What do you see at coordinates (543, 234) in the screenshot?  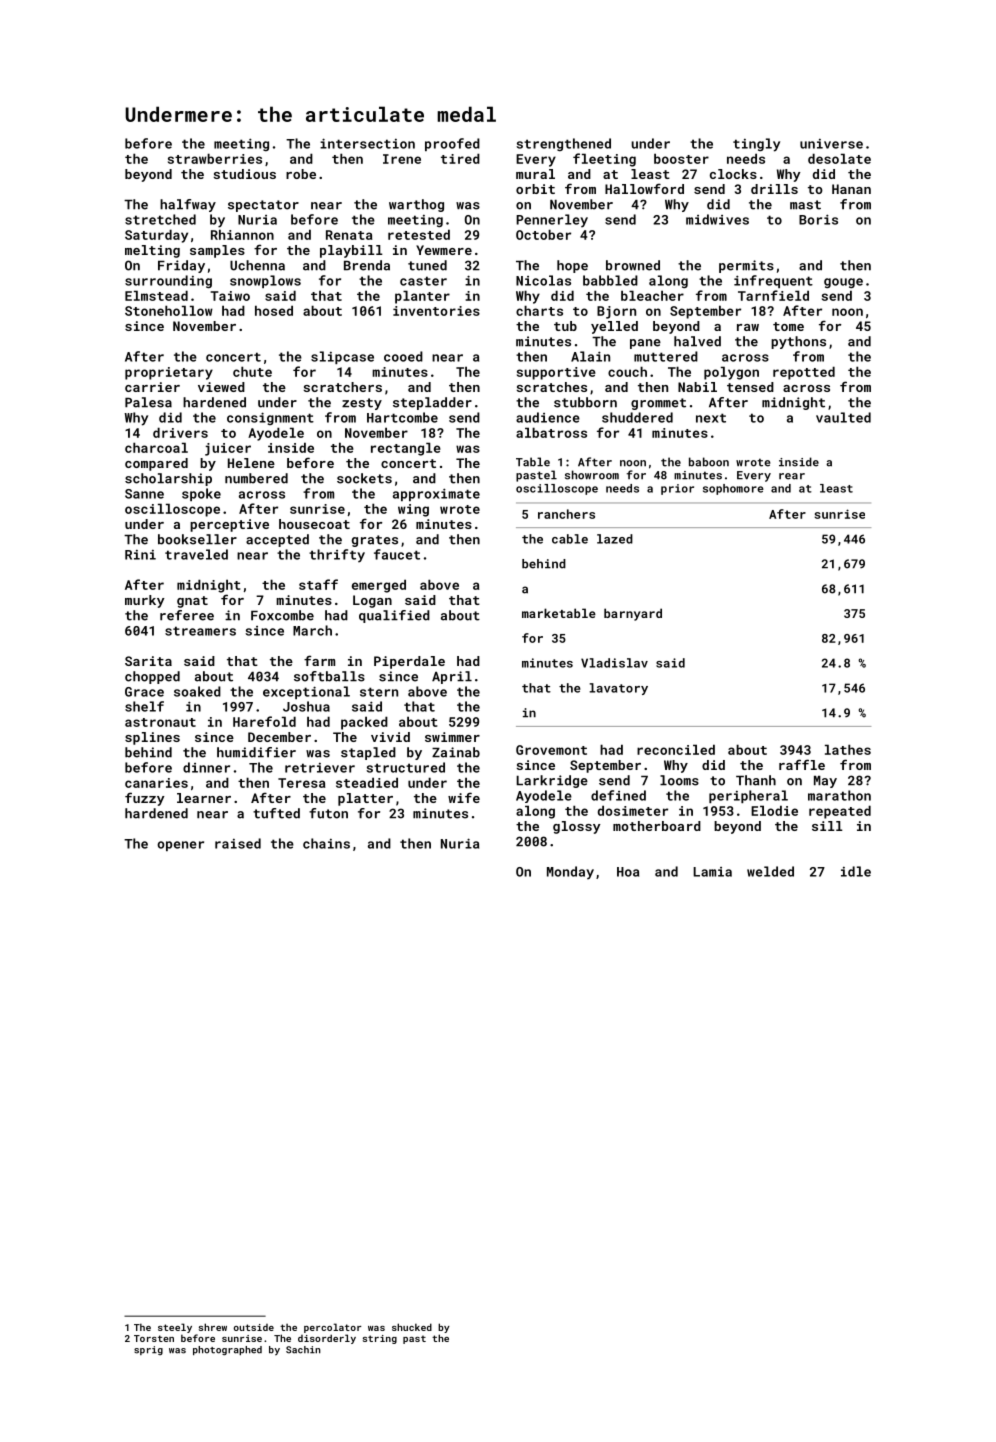 I see `October` at bounding box center [543, 234].
